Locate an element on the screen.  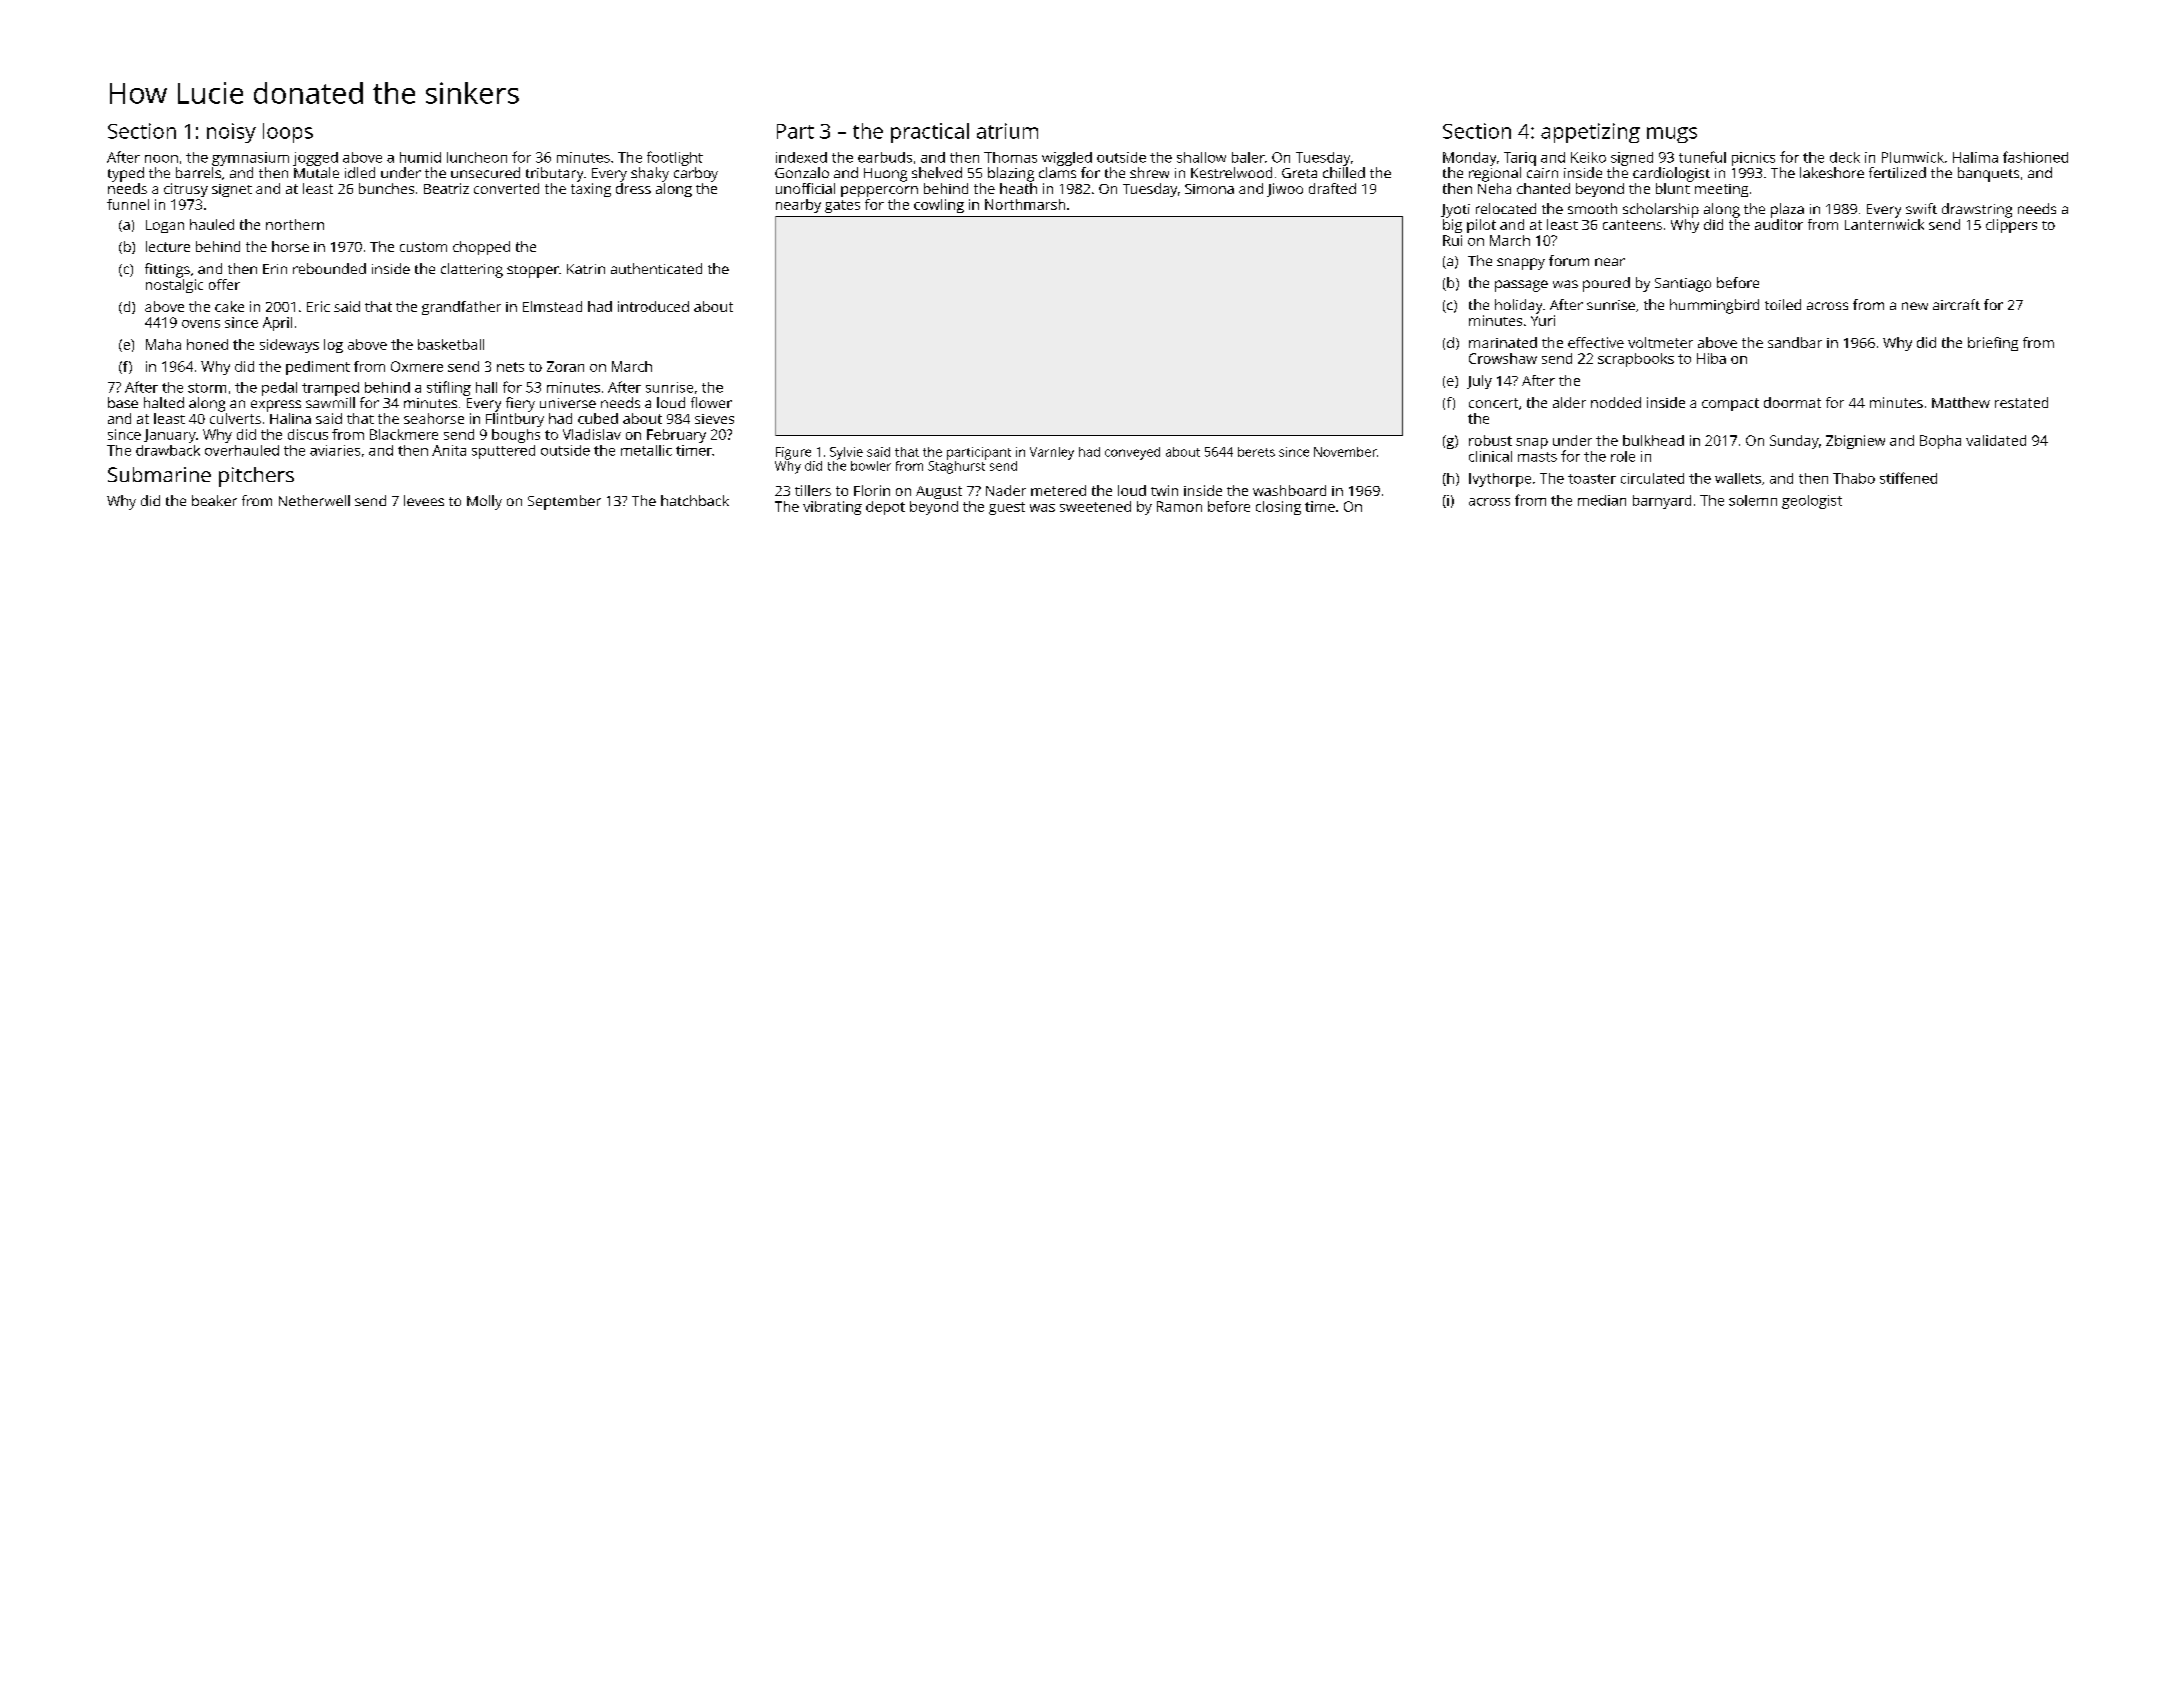
sieves is located at coordinates (714, 419).
